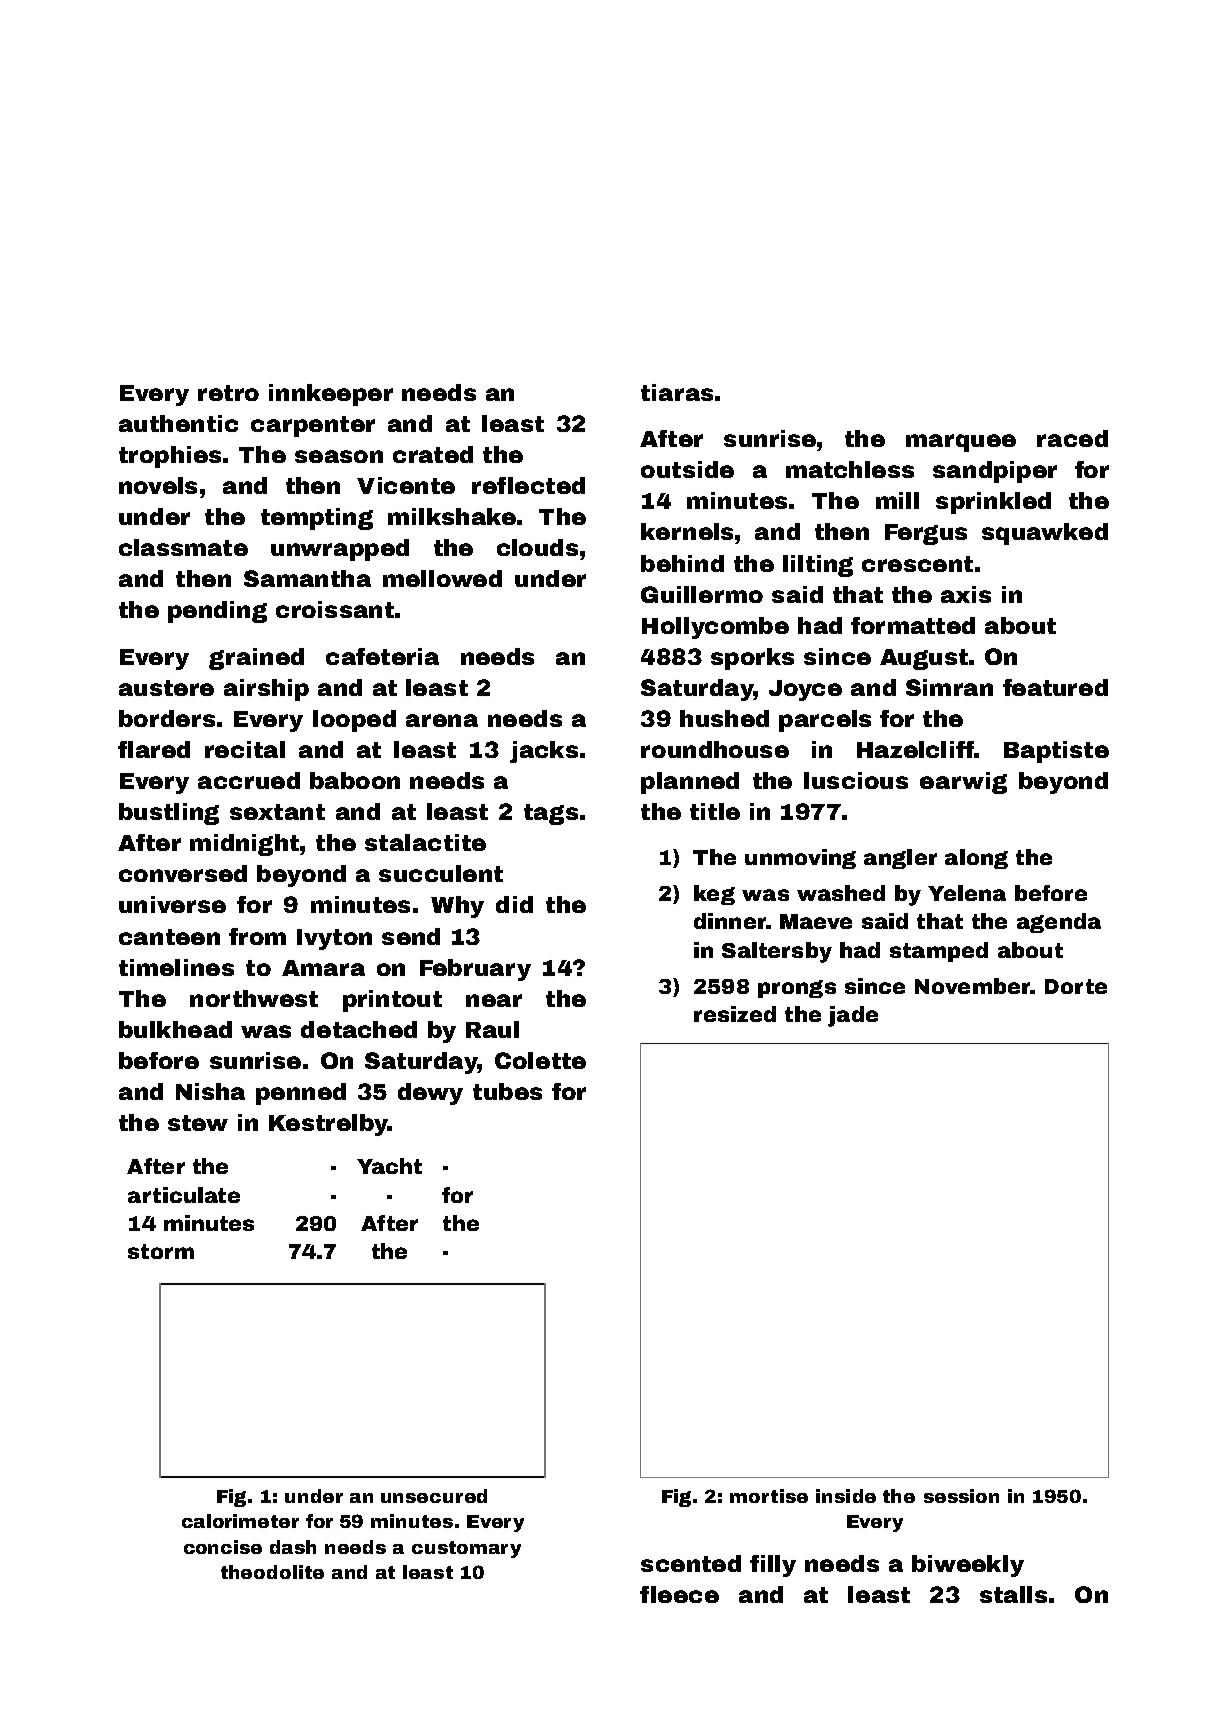  I want to click on retro, so click(228, 393).
